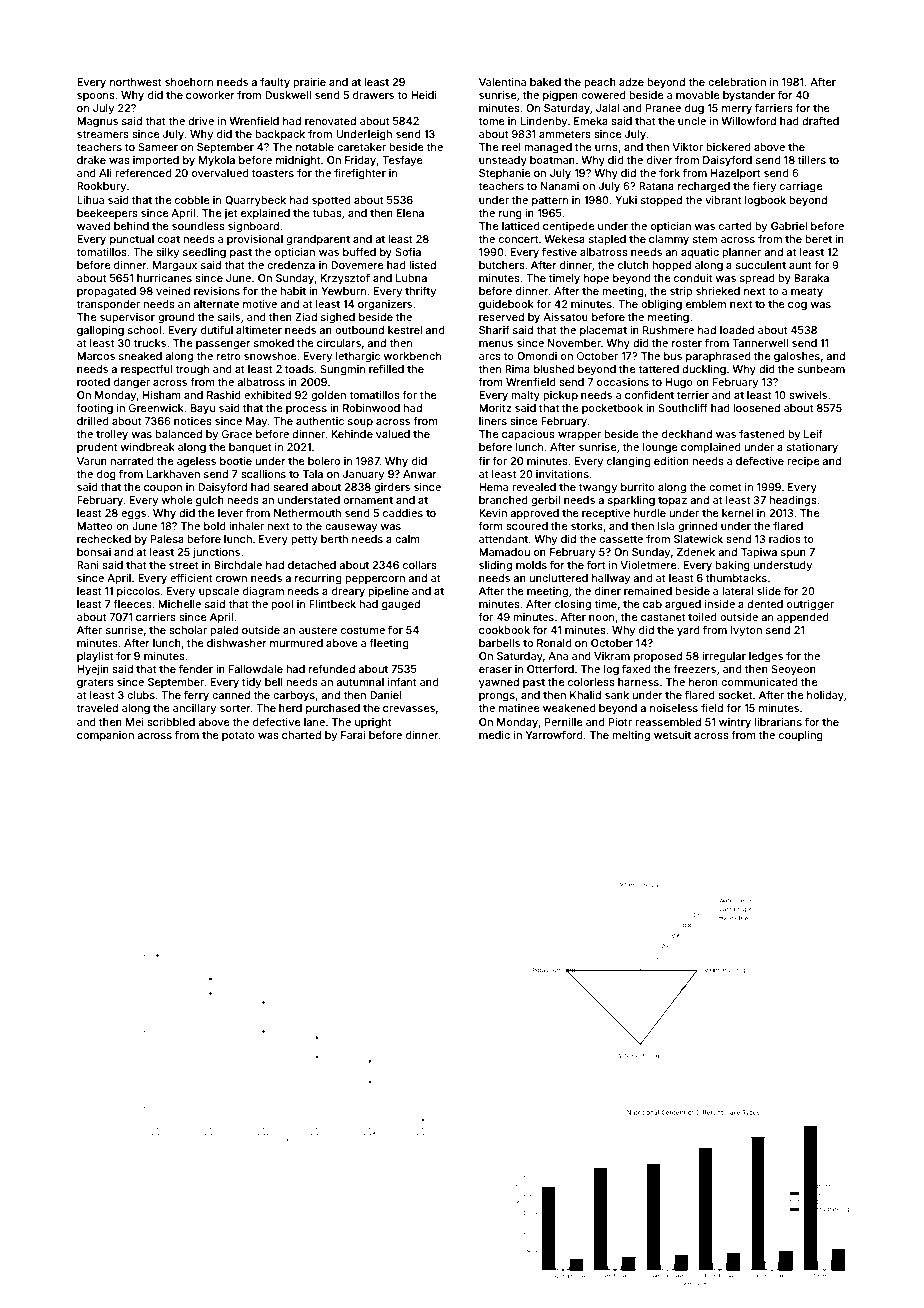  I want to click on meaty, so click(807, 292).
